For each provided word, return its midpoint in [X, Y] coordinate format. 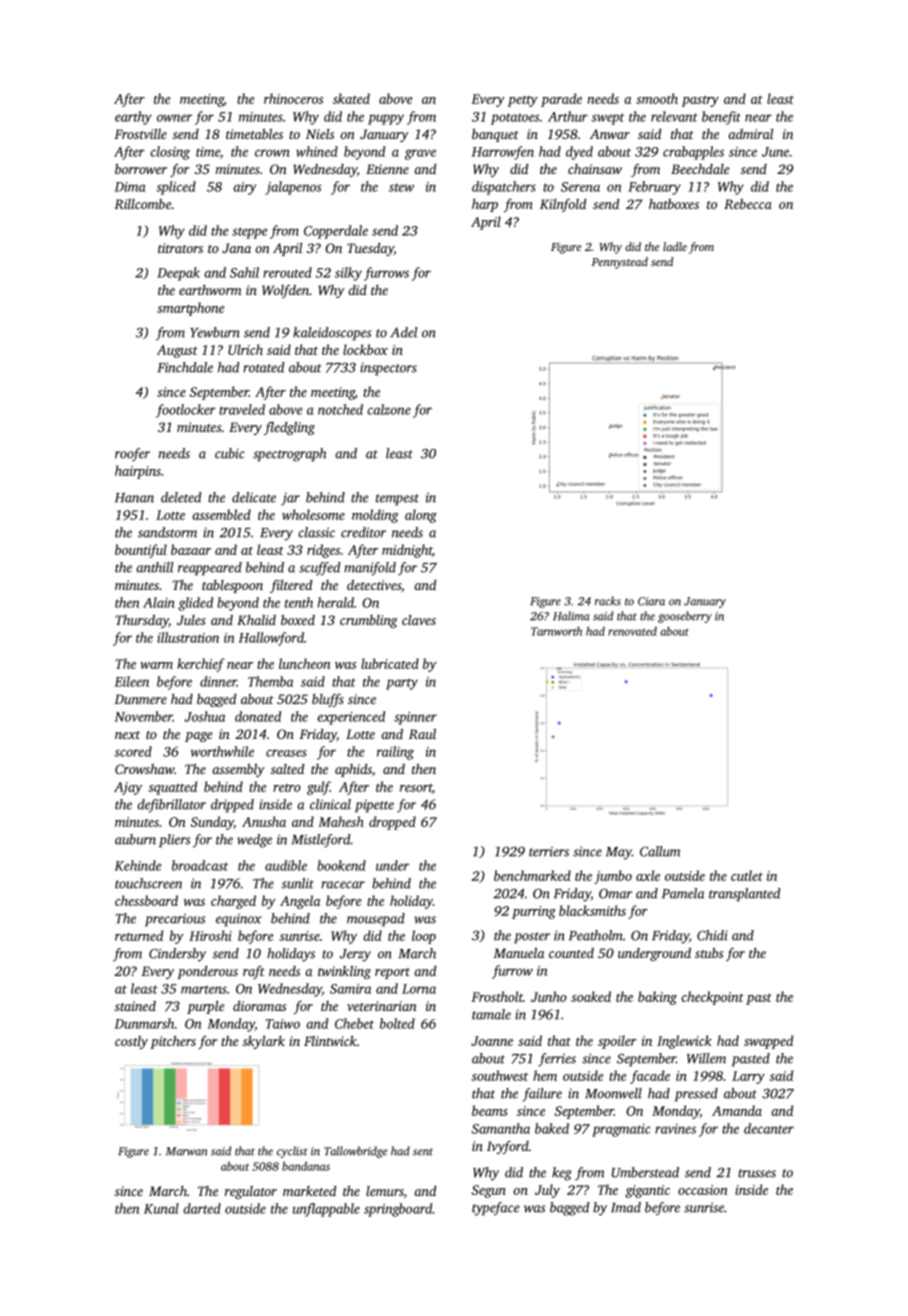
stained [135, 1006]
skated [351, 98]
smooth [657, 98]
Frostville [140, 134]
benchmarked [532, 875]
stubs [709, 953]
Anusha [264, 821]
